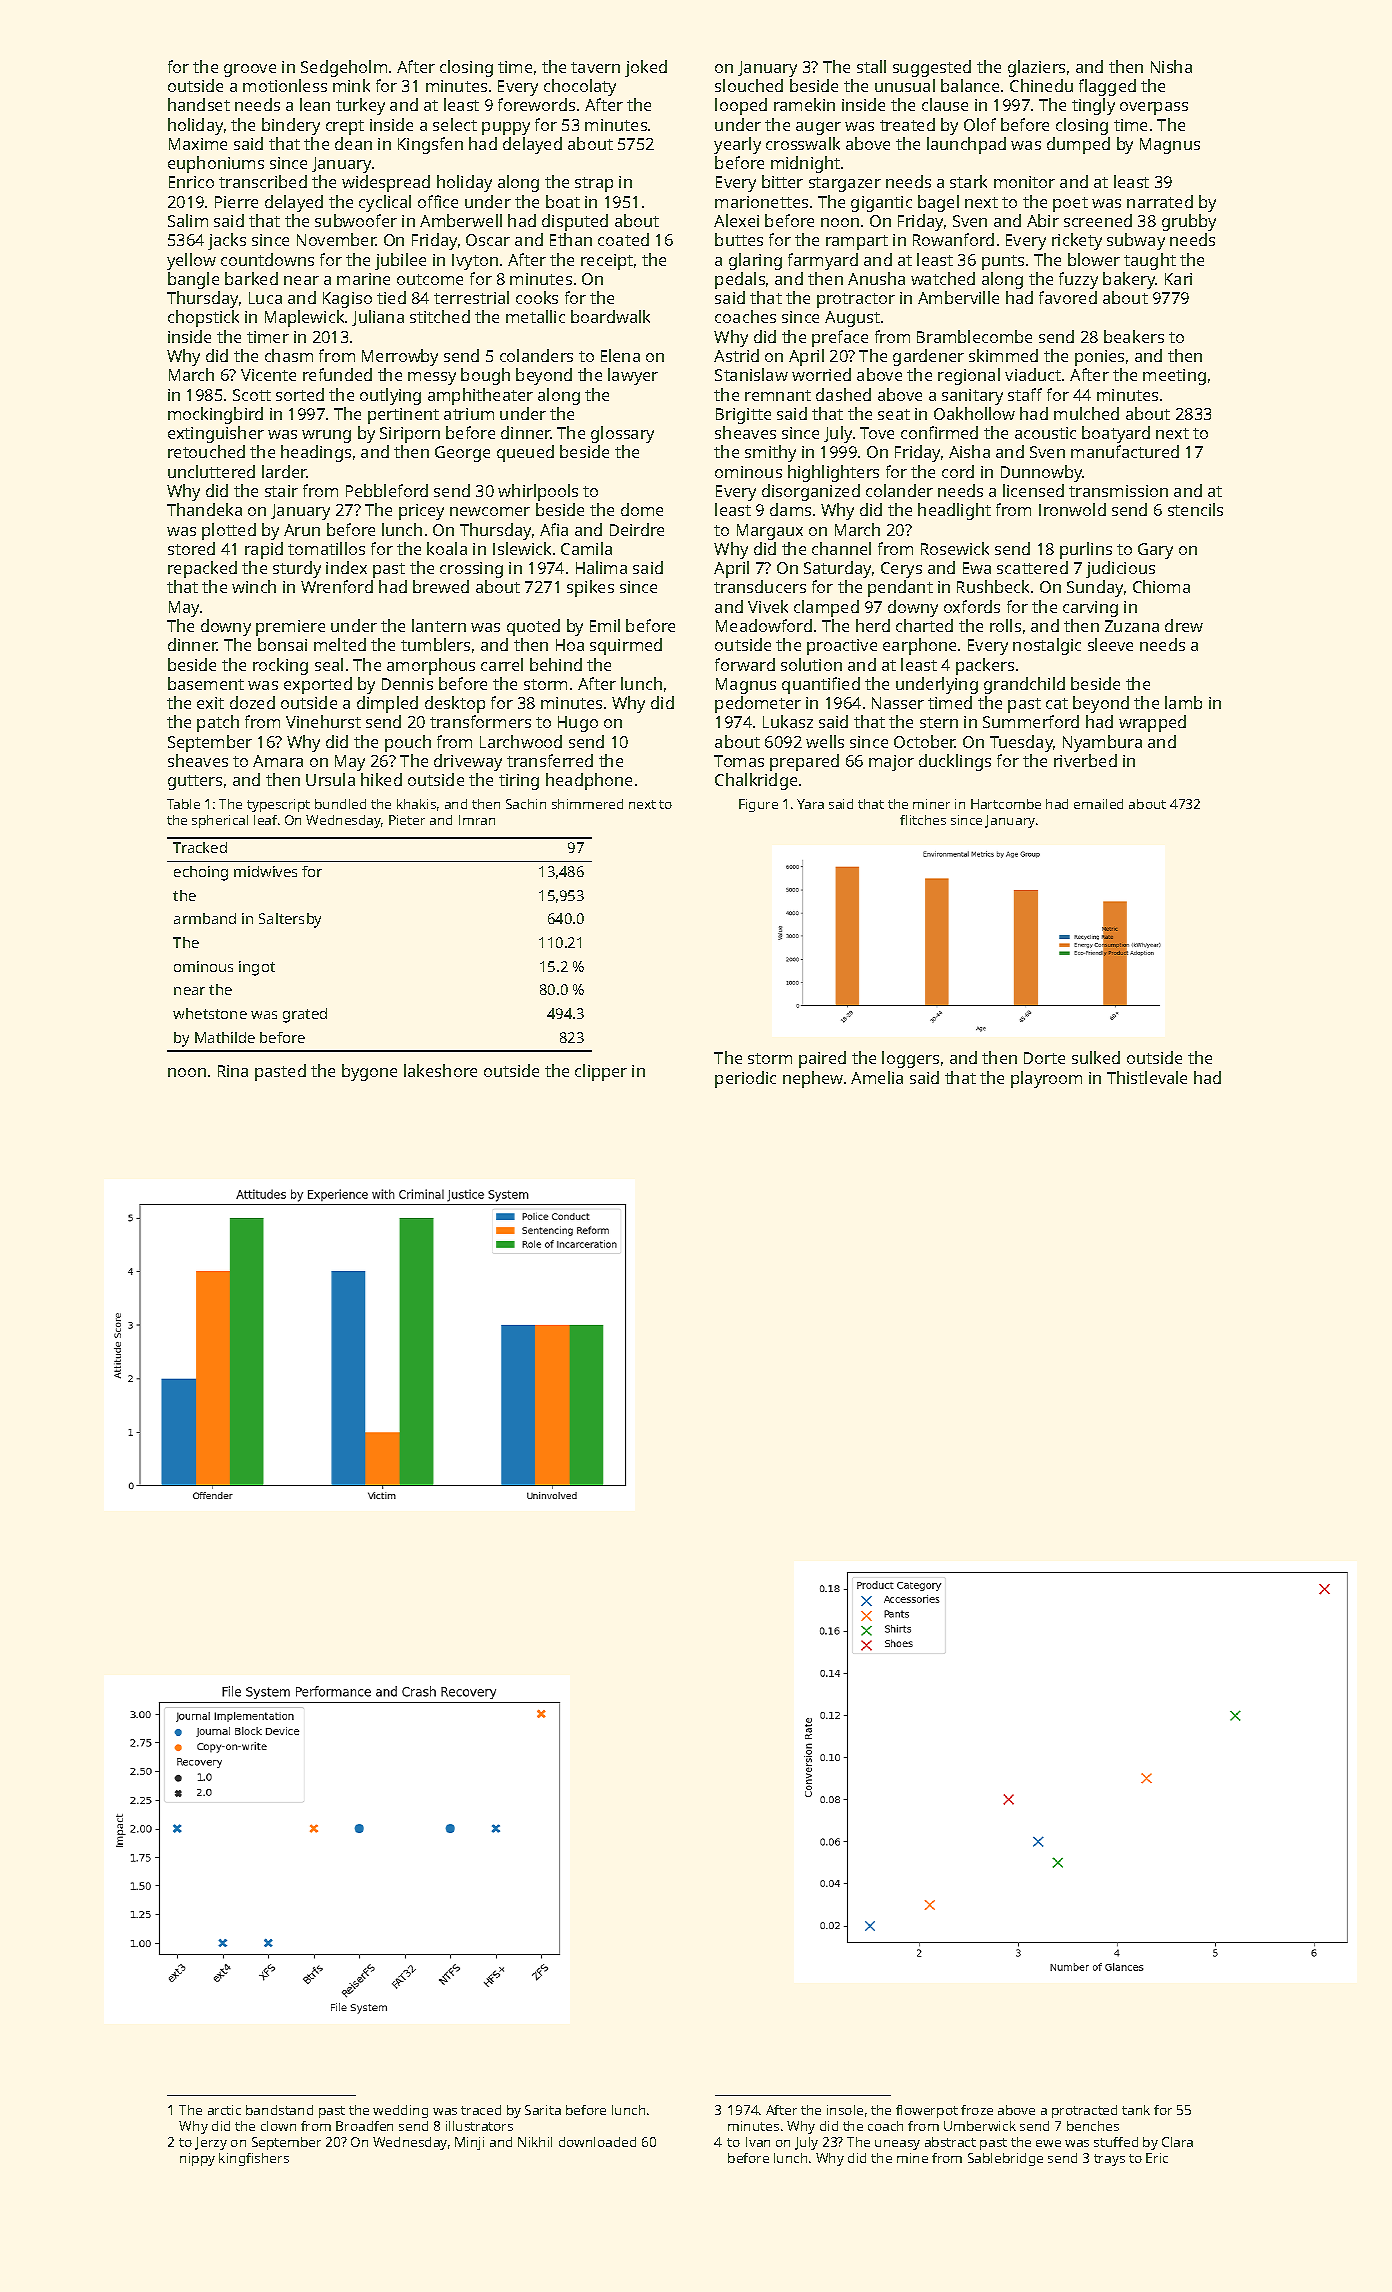 This document has height=2292, width=1392. What do you see at coordinates (1177, 2142) in the document?
I see `Clara` at bounding box center [1177, 2142].
